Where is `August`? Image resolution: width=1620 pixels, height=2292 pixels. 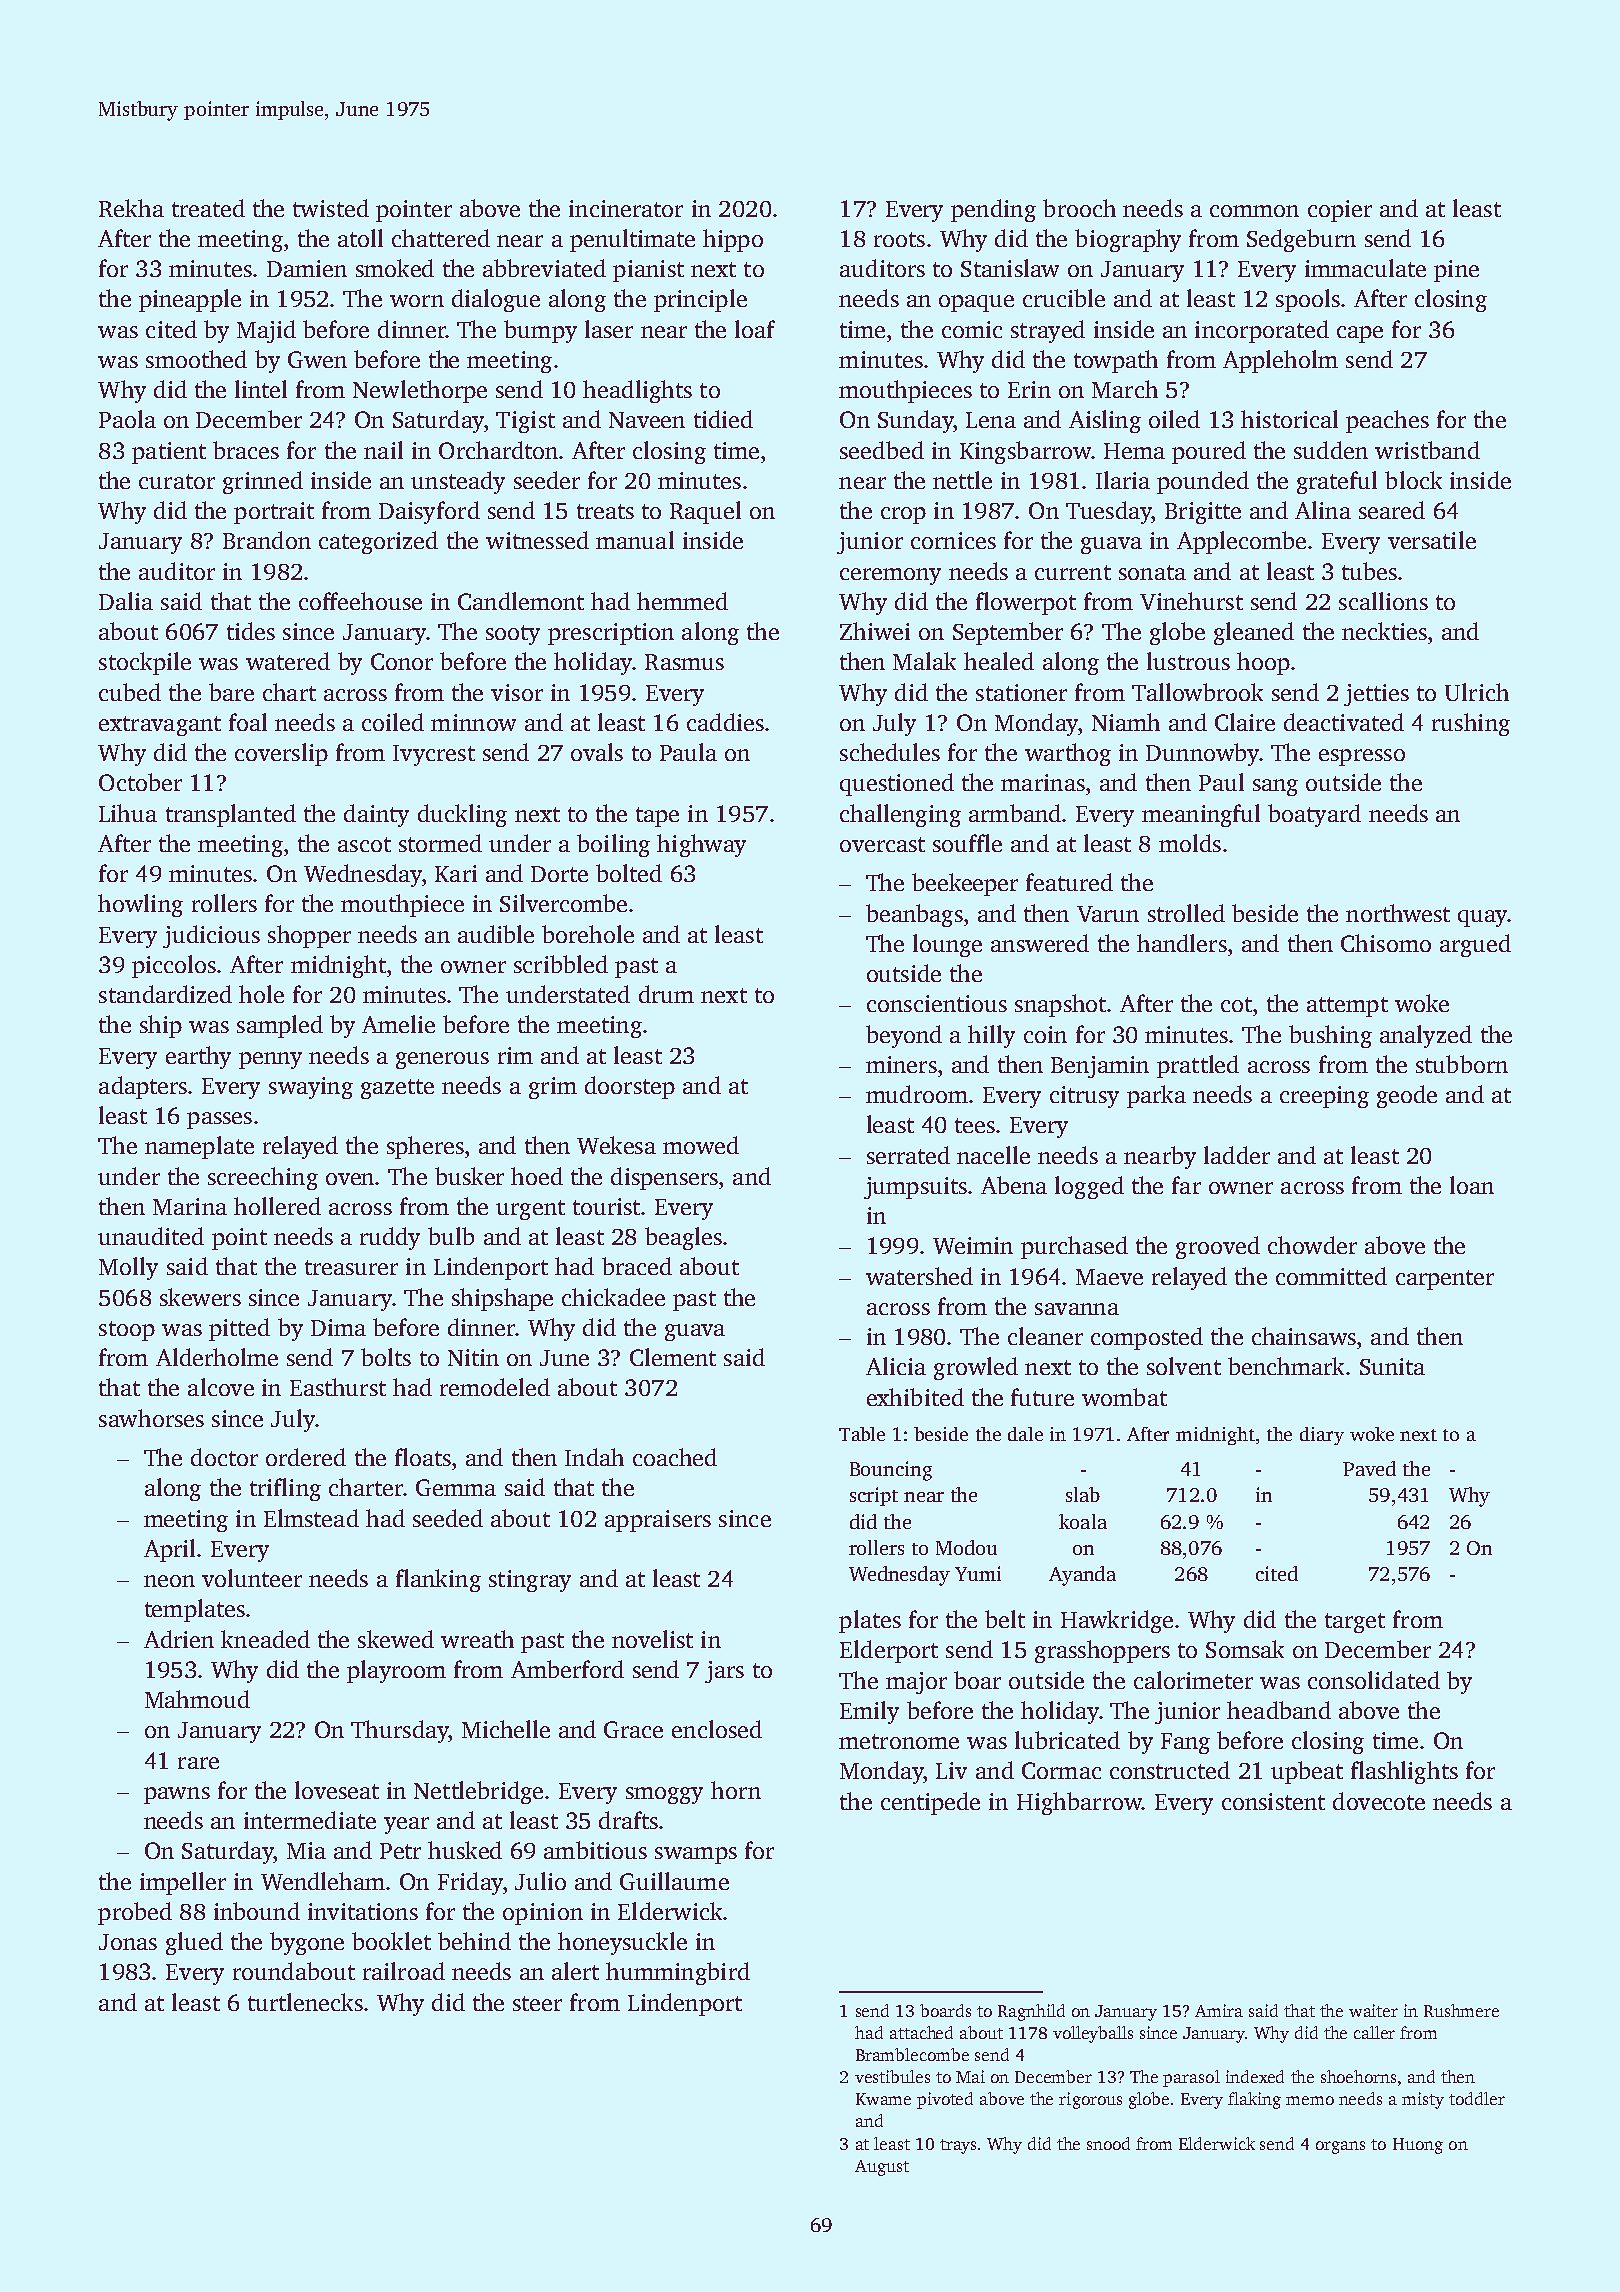 August is located at coordinates (882, 2168).
